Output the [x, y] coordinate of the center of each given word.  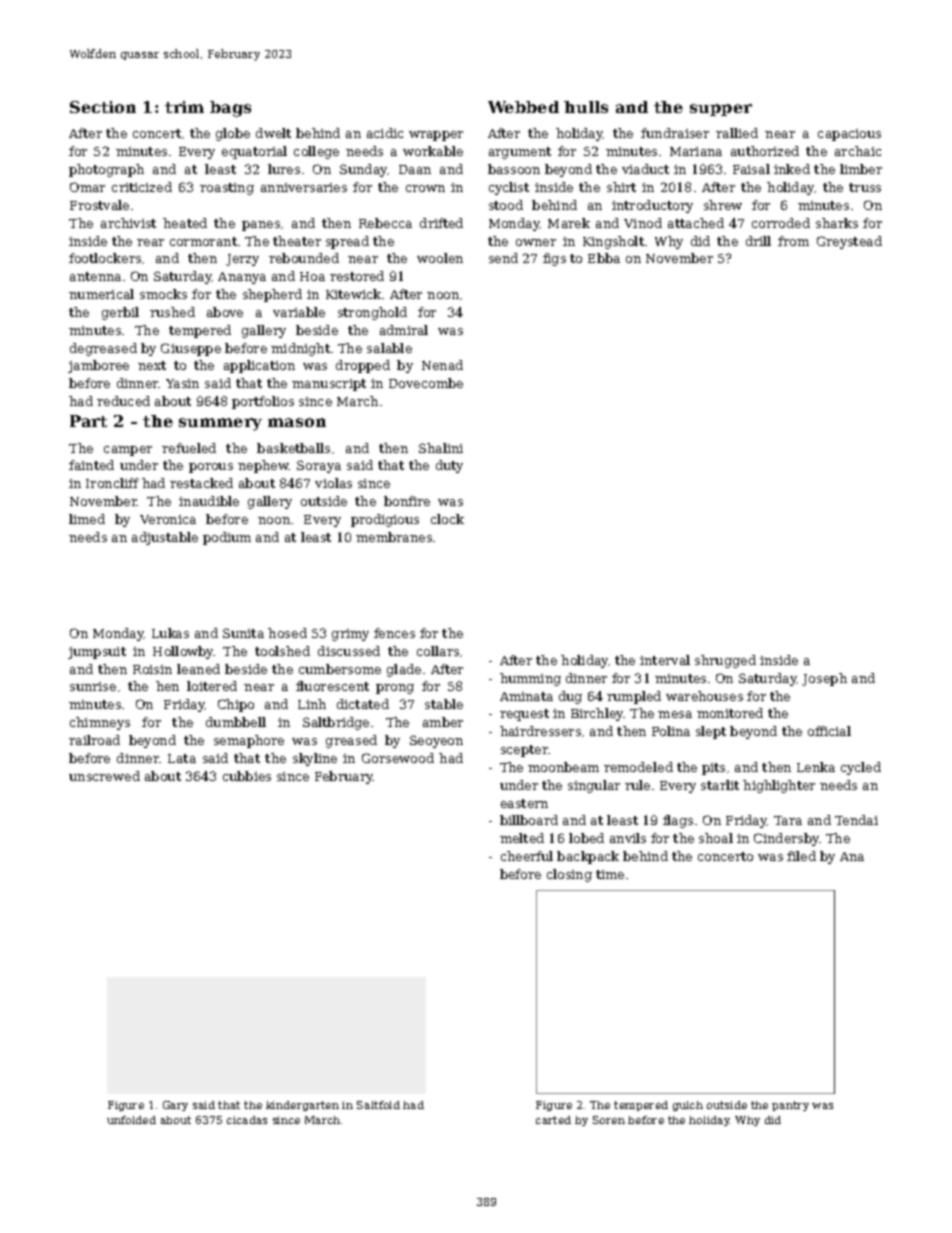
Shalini [441, 448]
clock [447, 519]
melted [522, 838]
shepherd [272, 295]
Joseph [824, 679]
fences [394, 633]
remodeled [638, 767]
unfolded [131, 1120]
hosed [287, 633]
